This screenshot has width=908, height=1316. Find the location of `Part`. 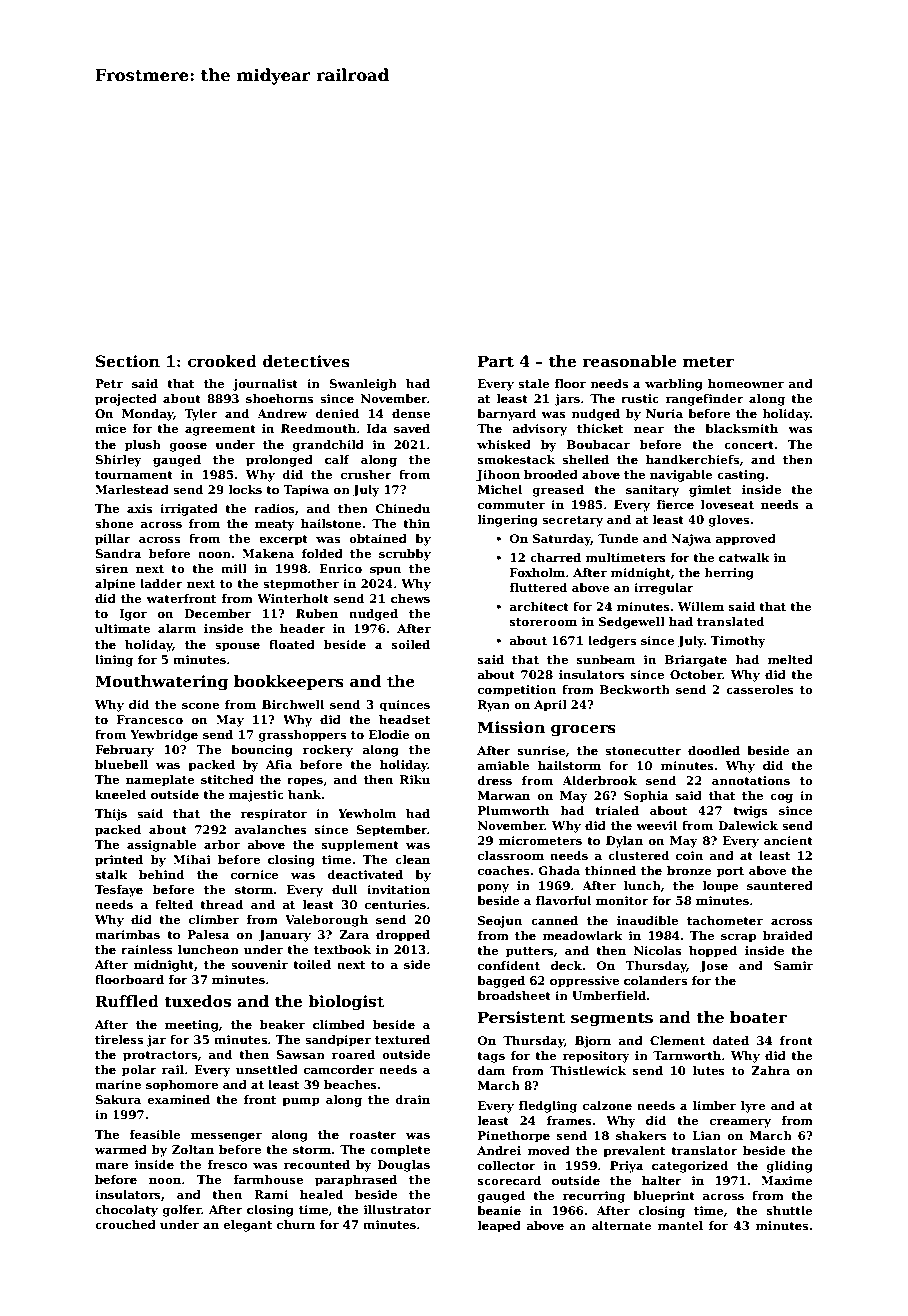

Part is located at coordinates (496, 361).
